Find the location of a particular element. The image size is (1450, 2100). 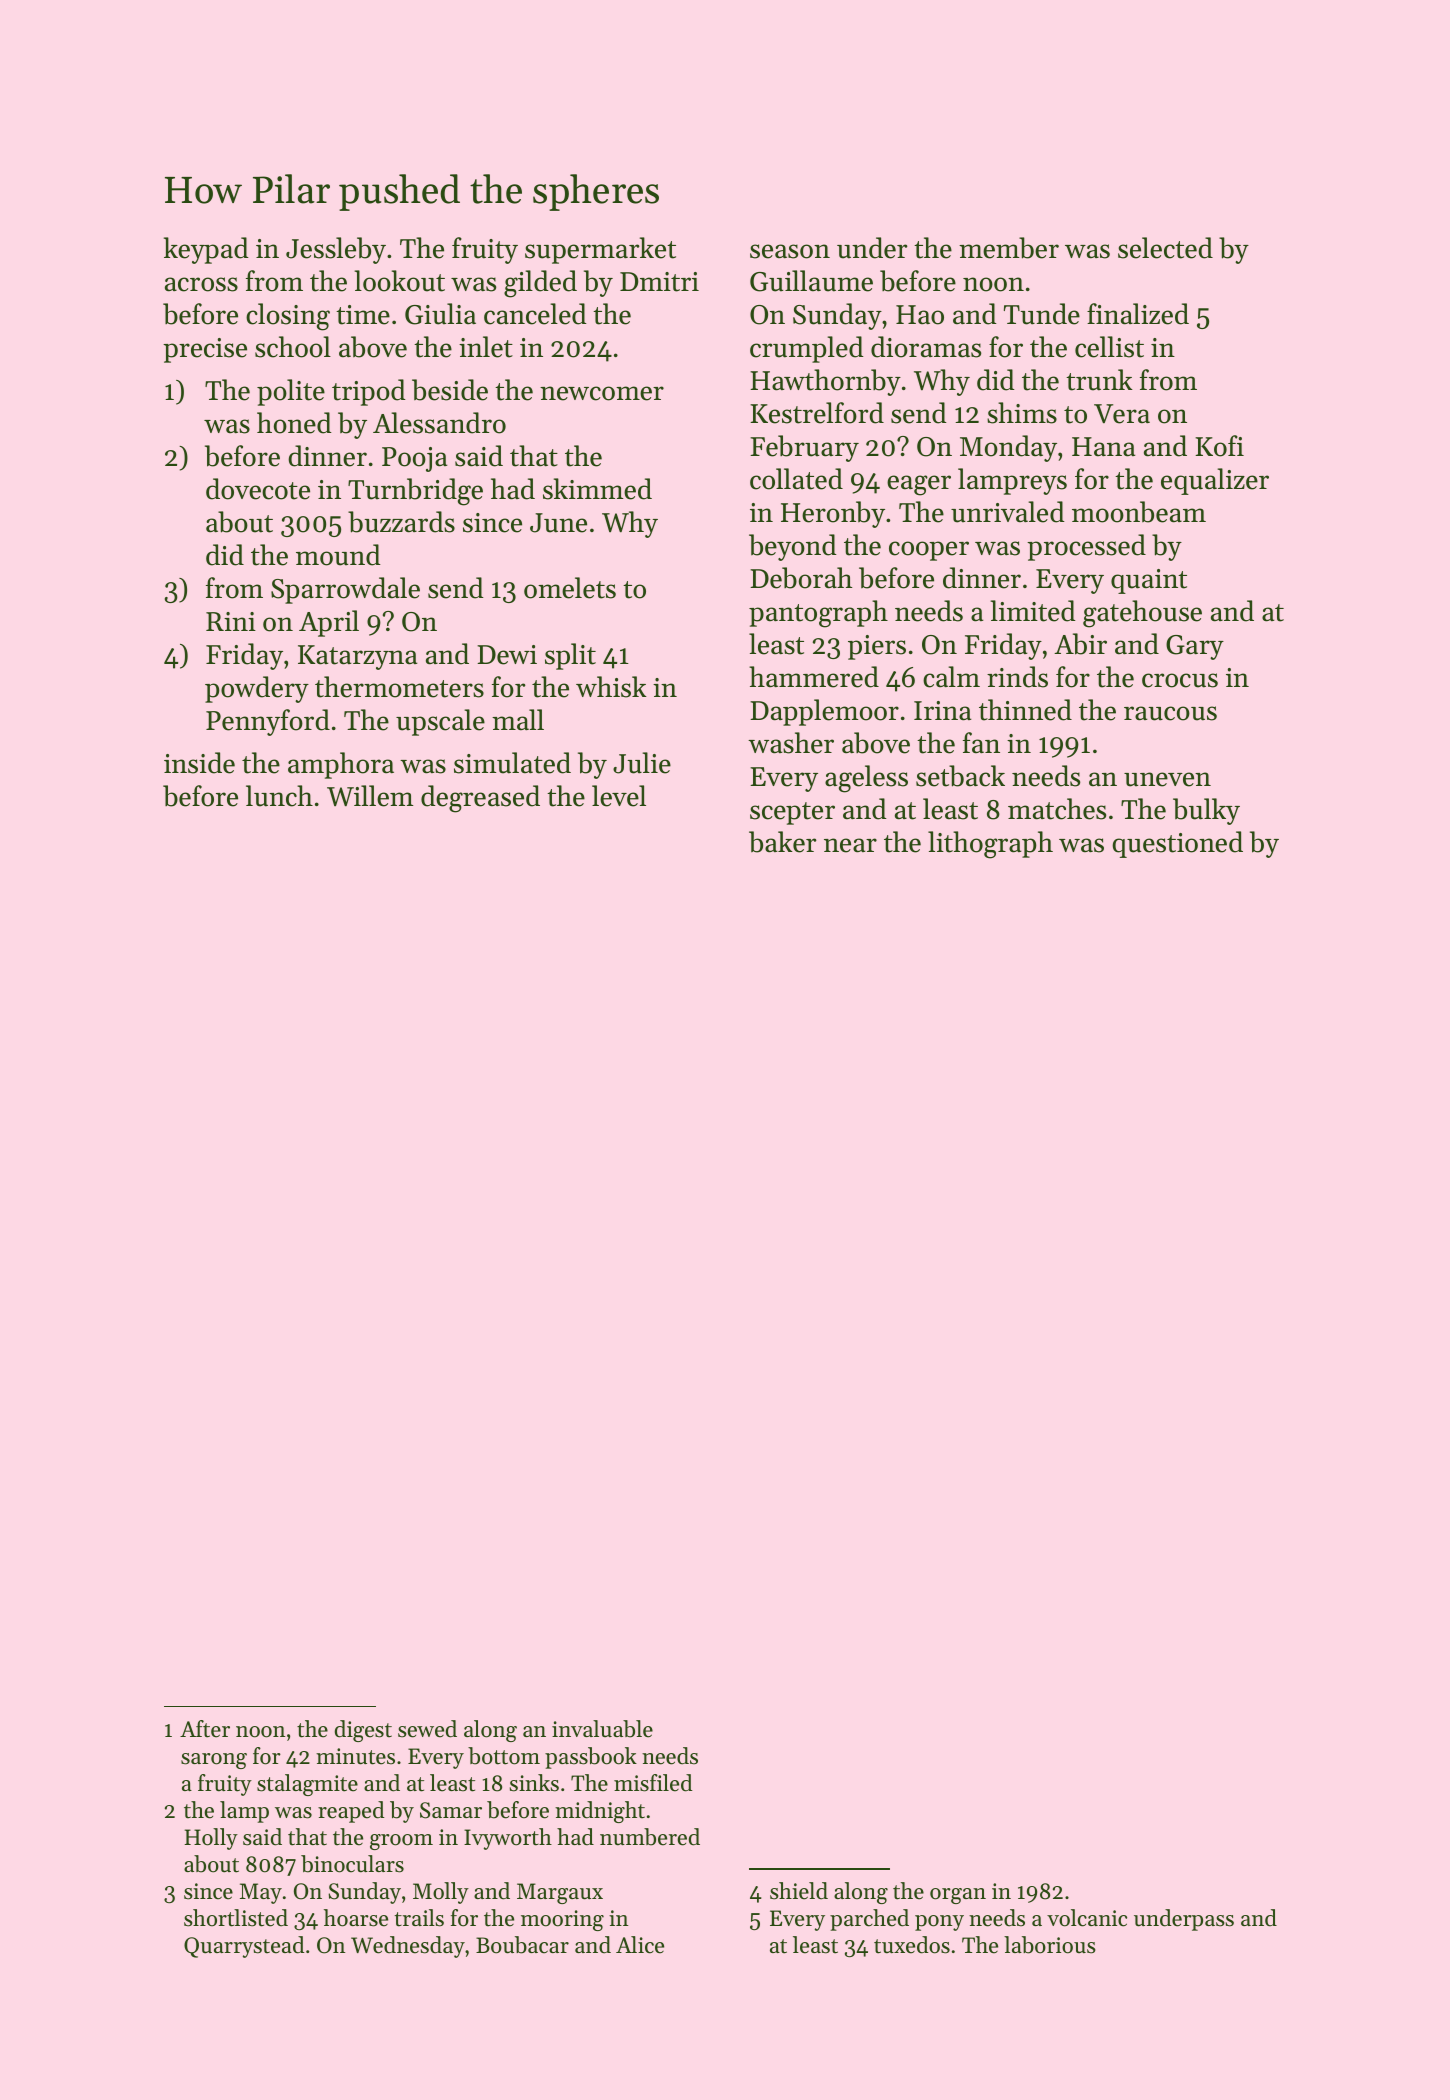

Molly is located at coordinates (441, 1893).
